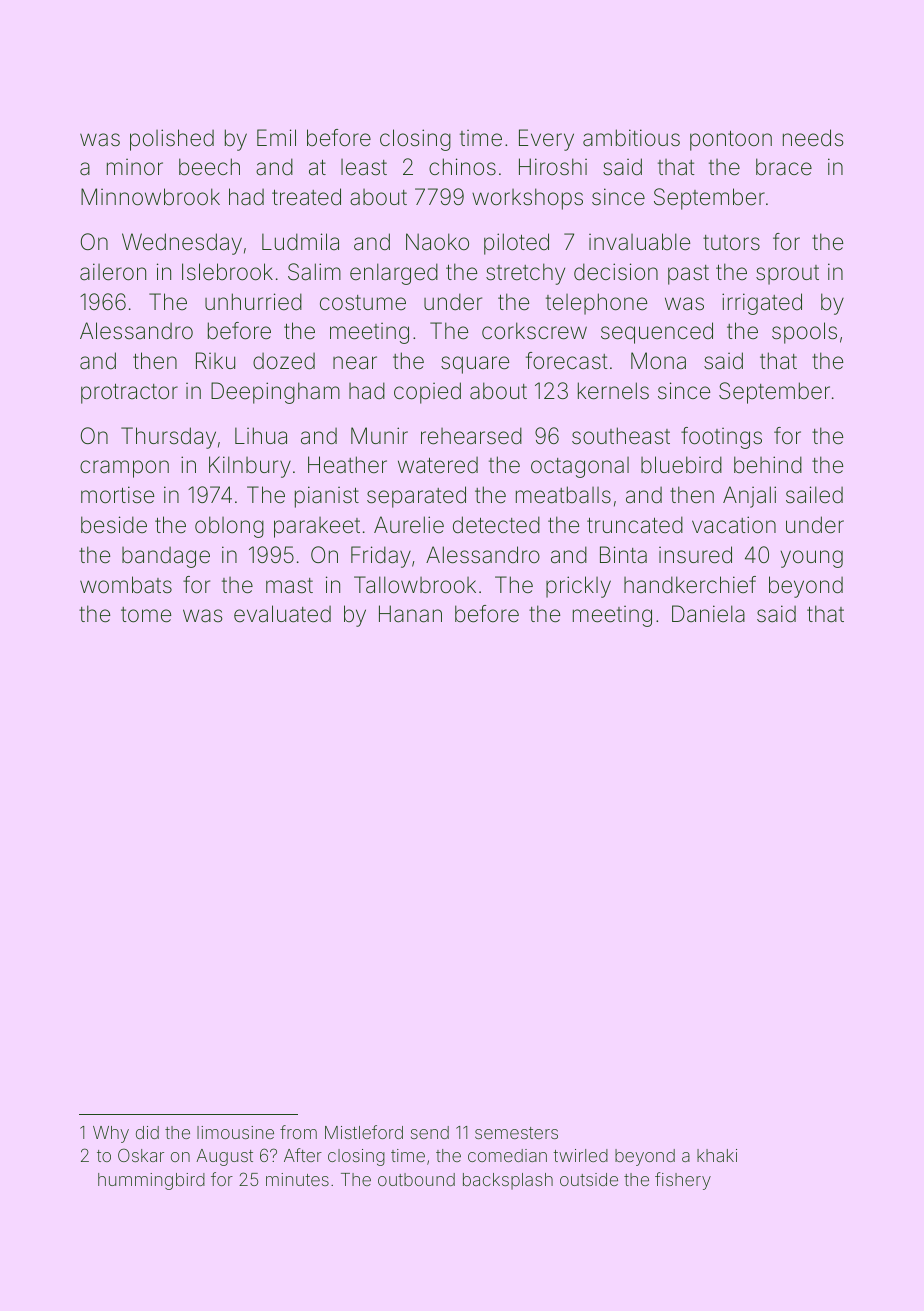 The image size is (924, 1311). Describe the element at coordinates (578, 587) in the page. I see `prickly` at that location.
